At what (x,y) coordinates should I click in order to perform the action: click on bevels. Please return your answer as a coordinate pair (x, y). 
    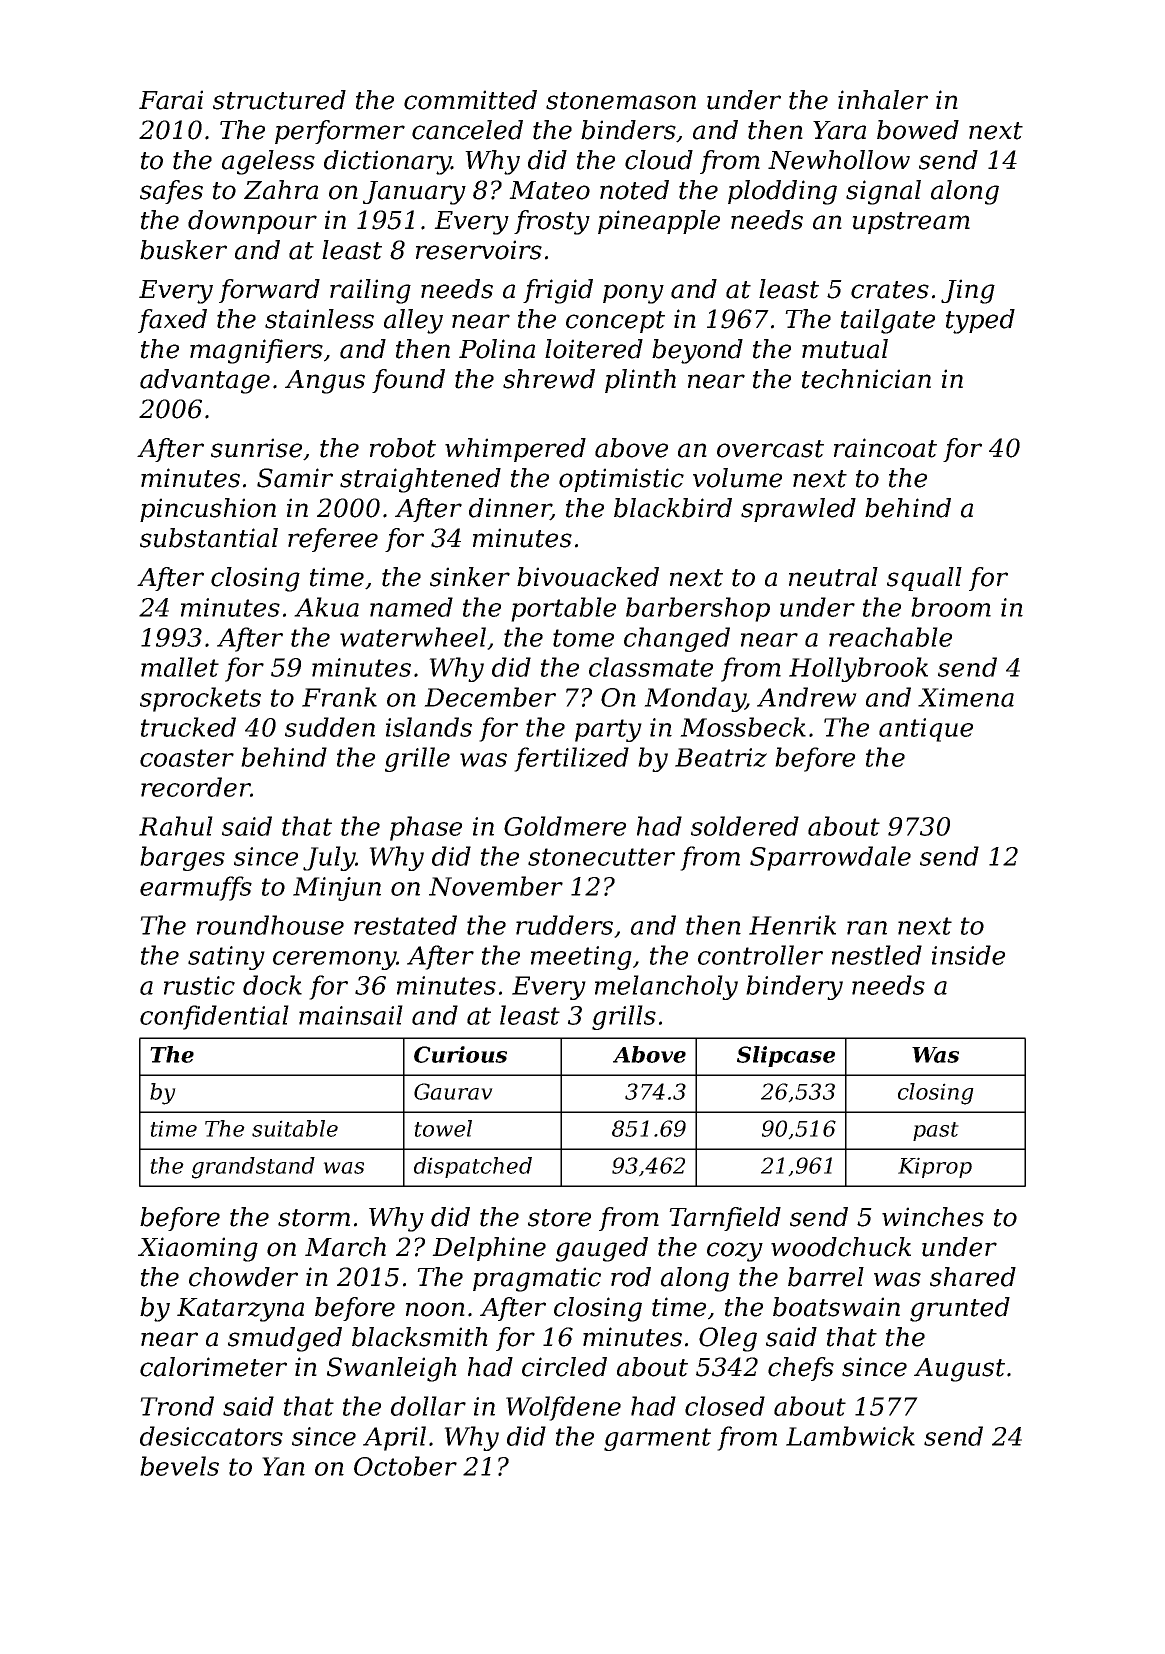
    Looking at the image, I should click on (179, 1466).
